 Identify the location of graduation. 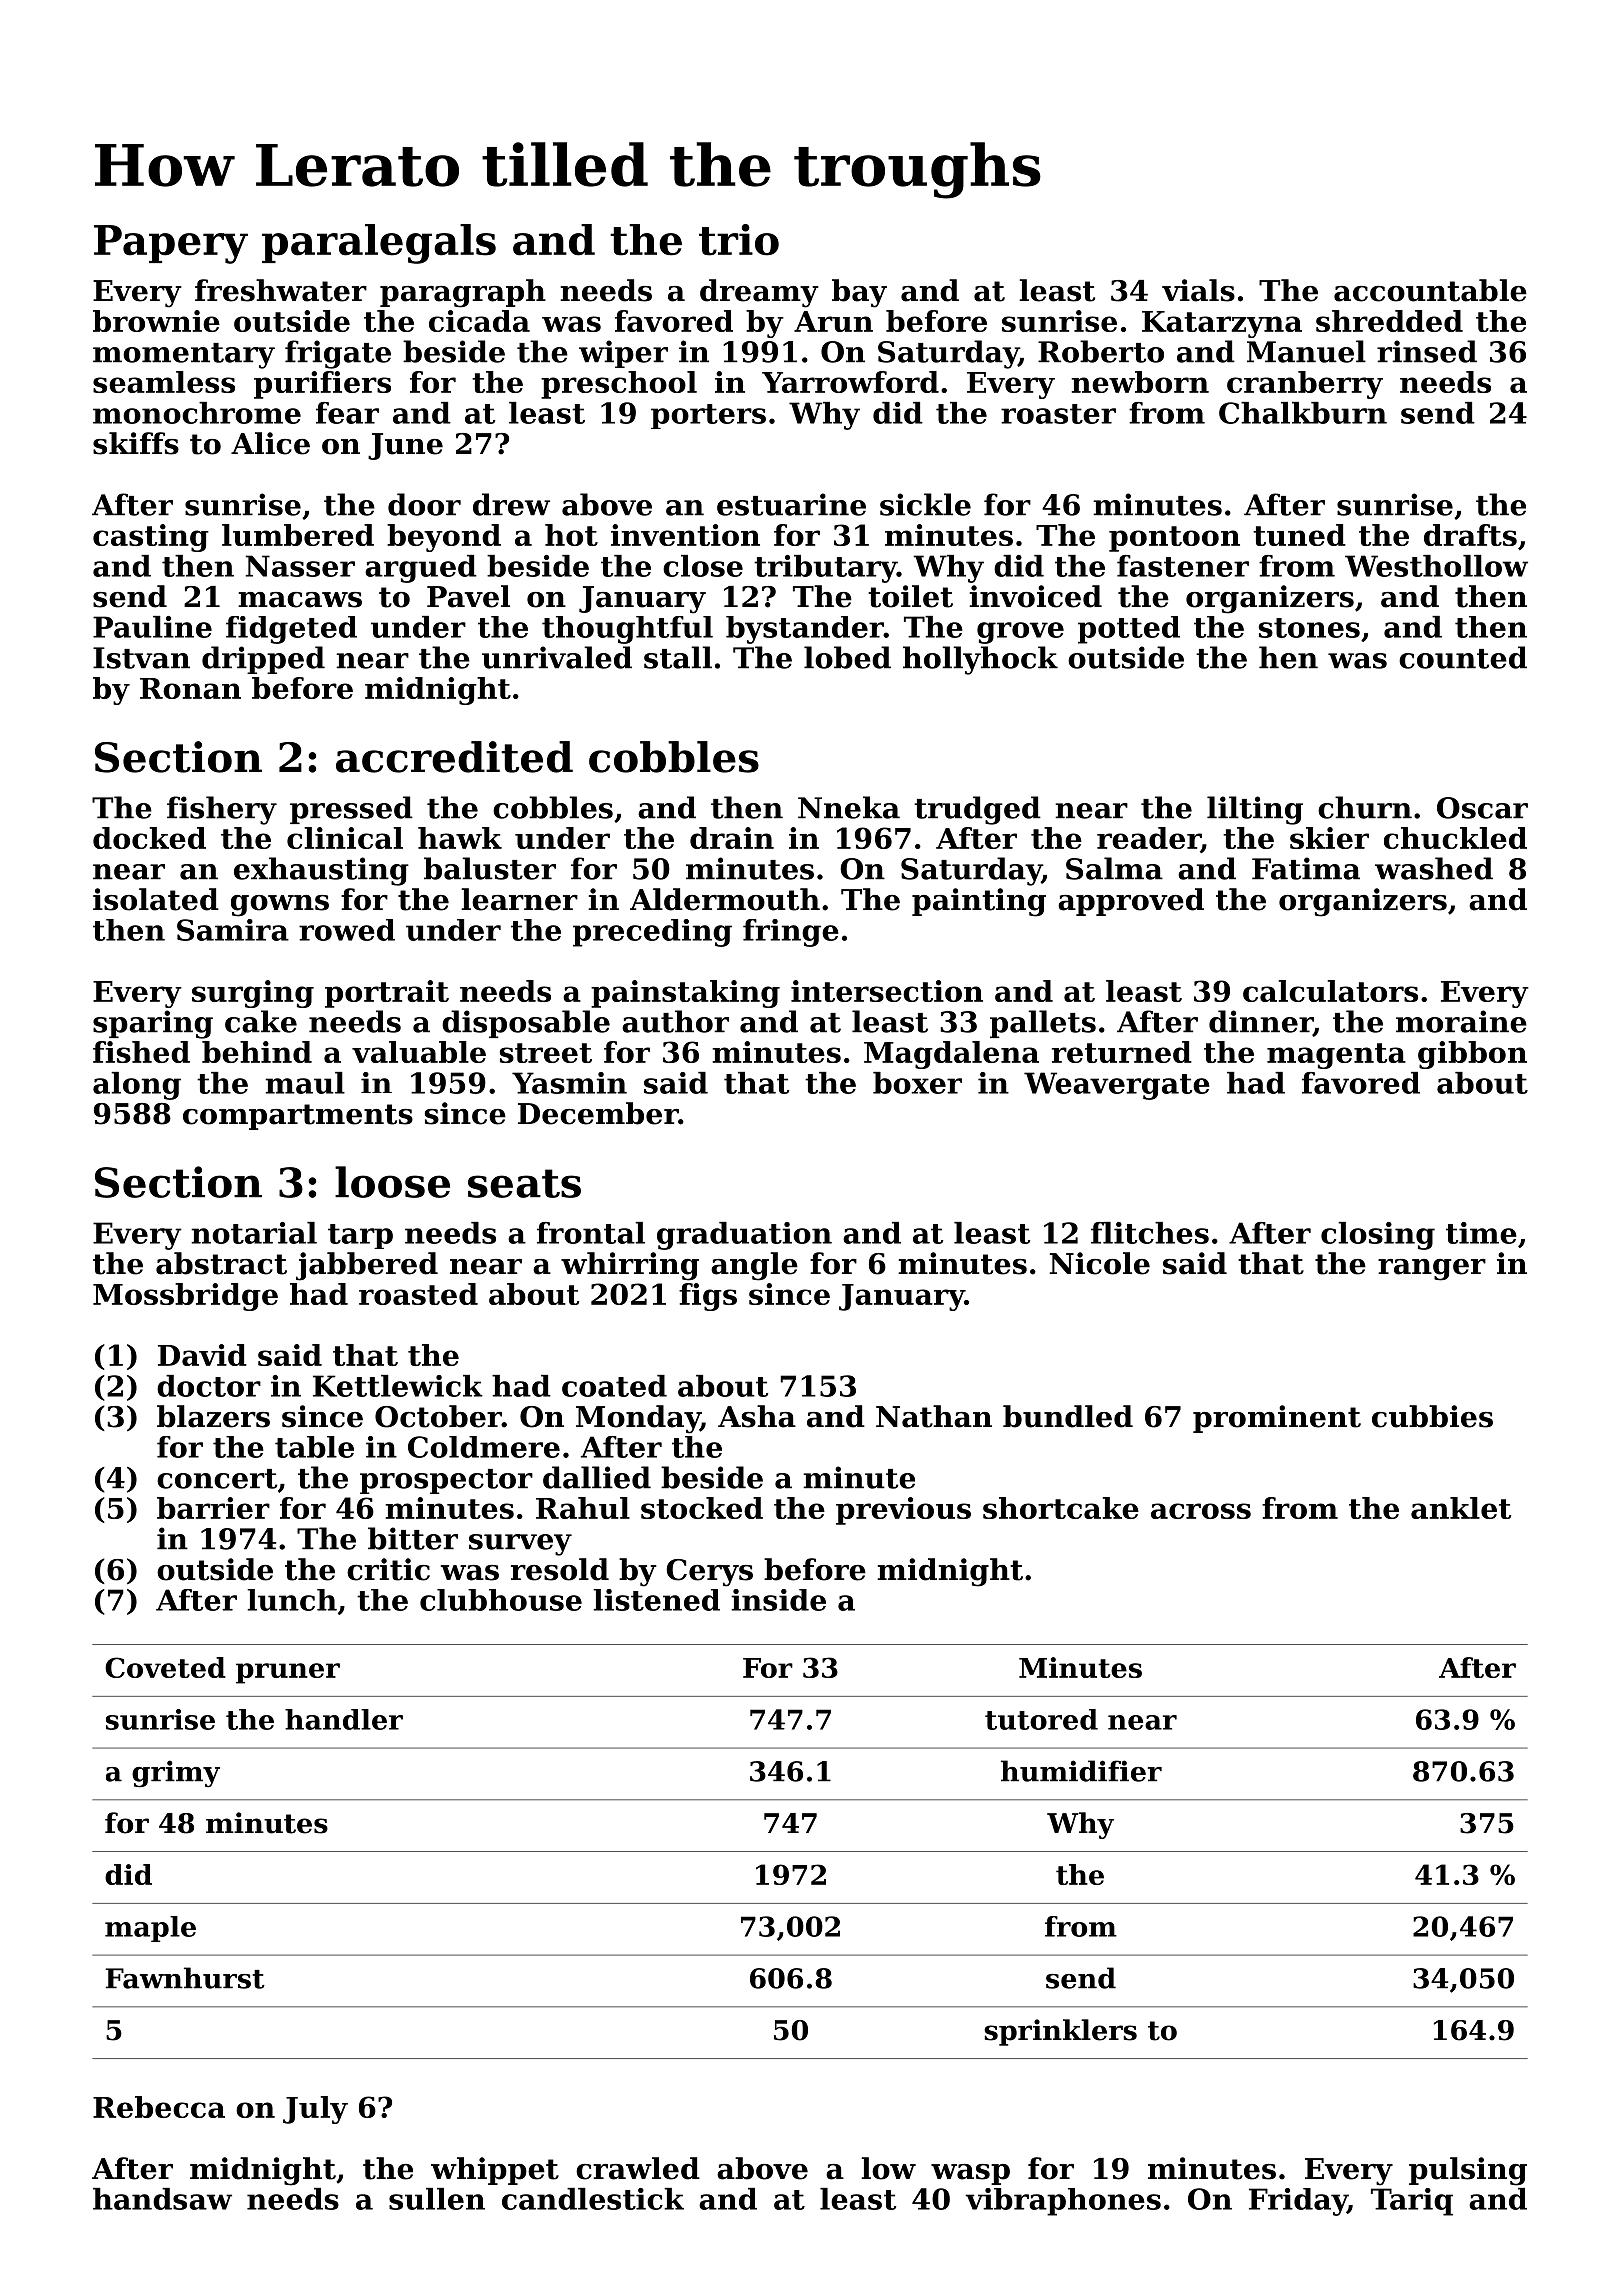
(744, 1236).
